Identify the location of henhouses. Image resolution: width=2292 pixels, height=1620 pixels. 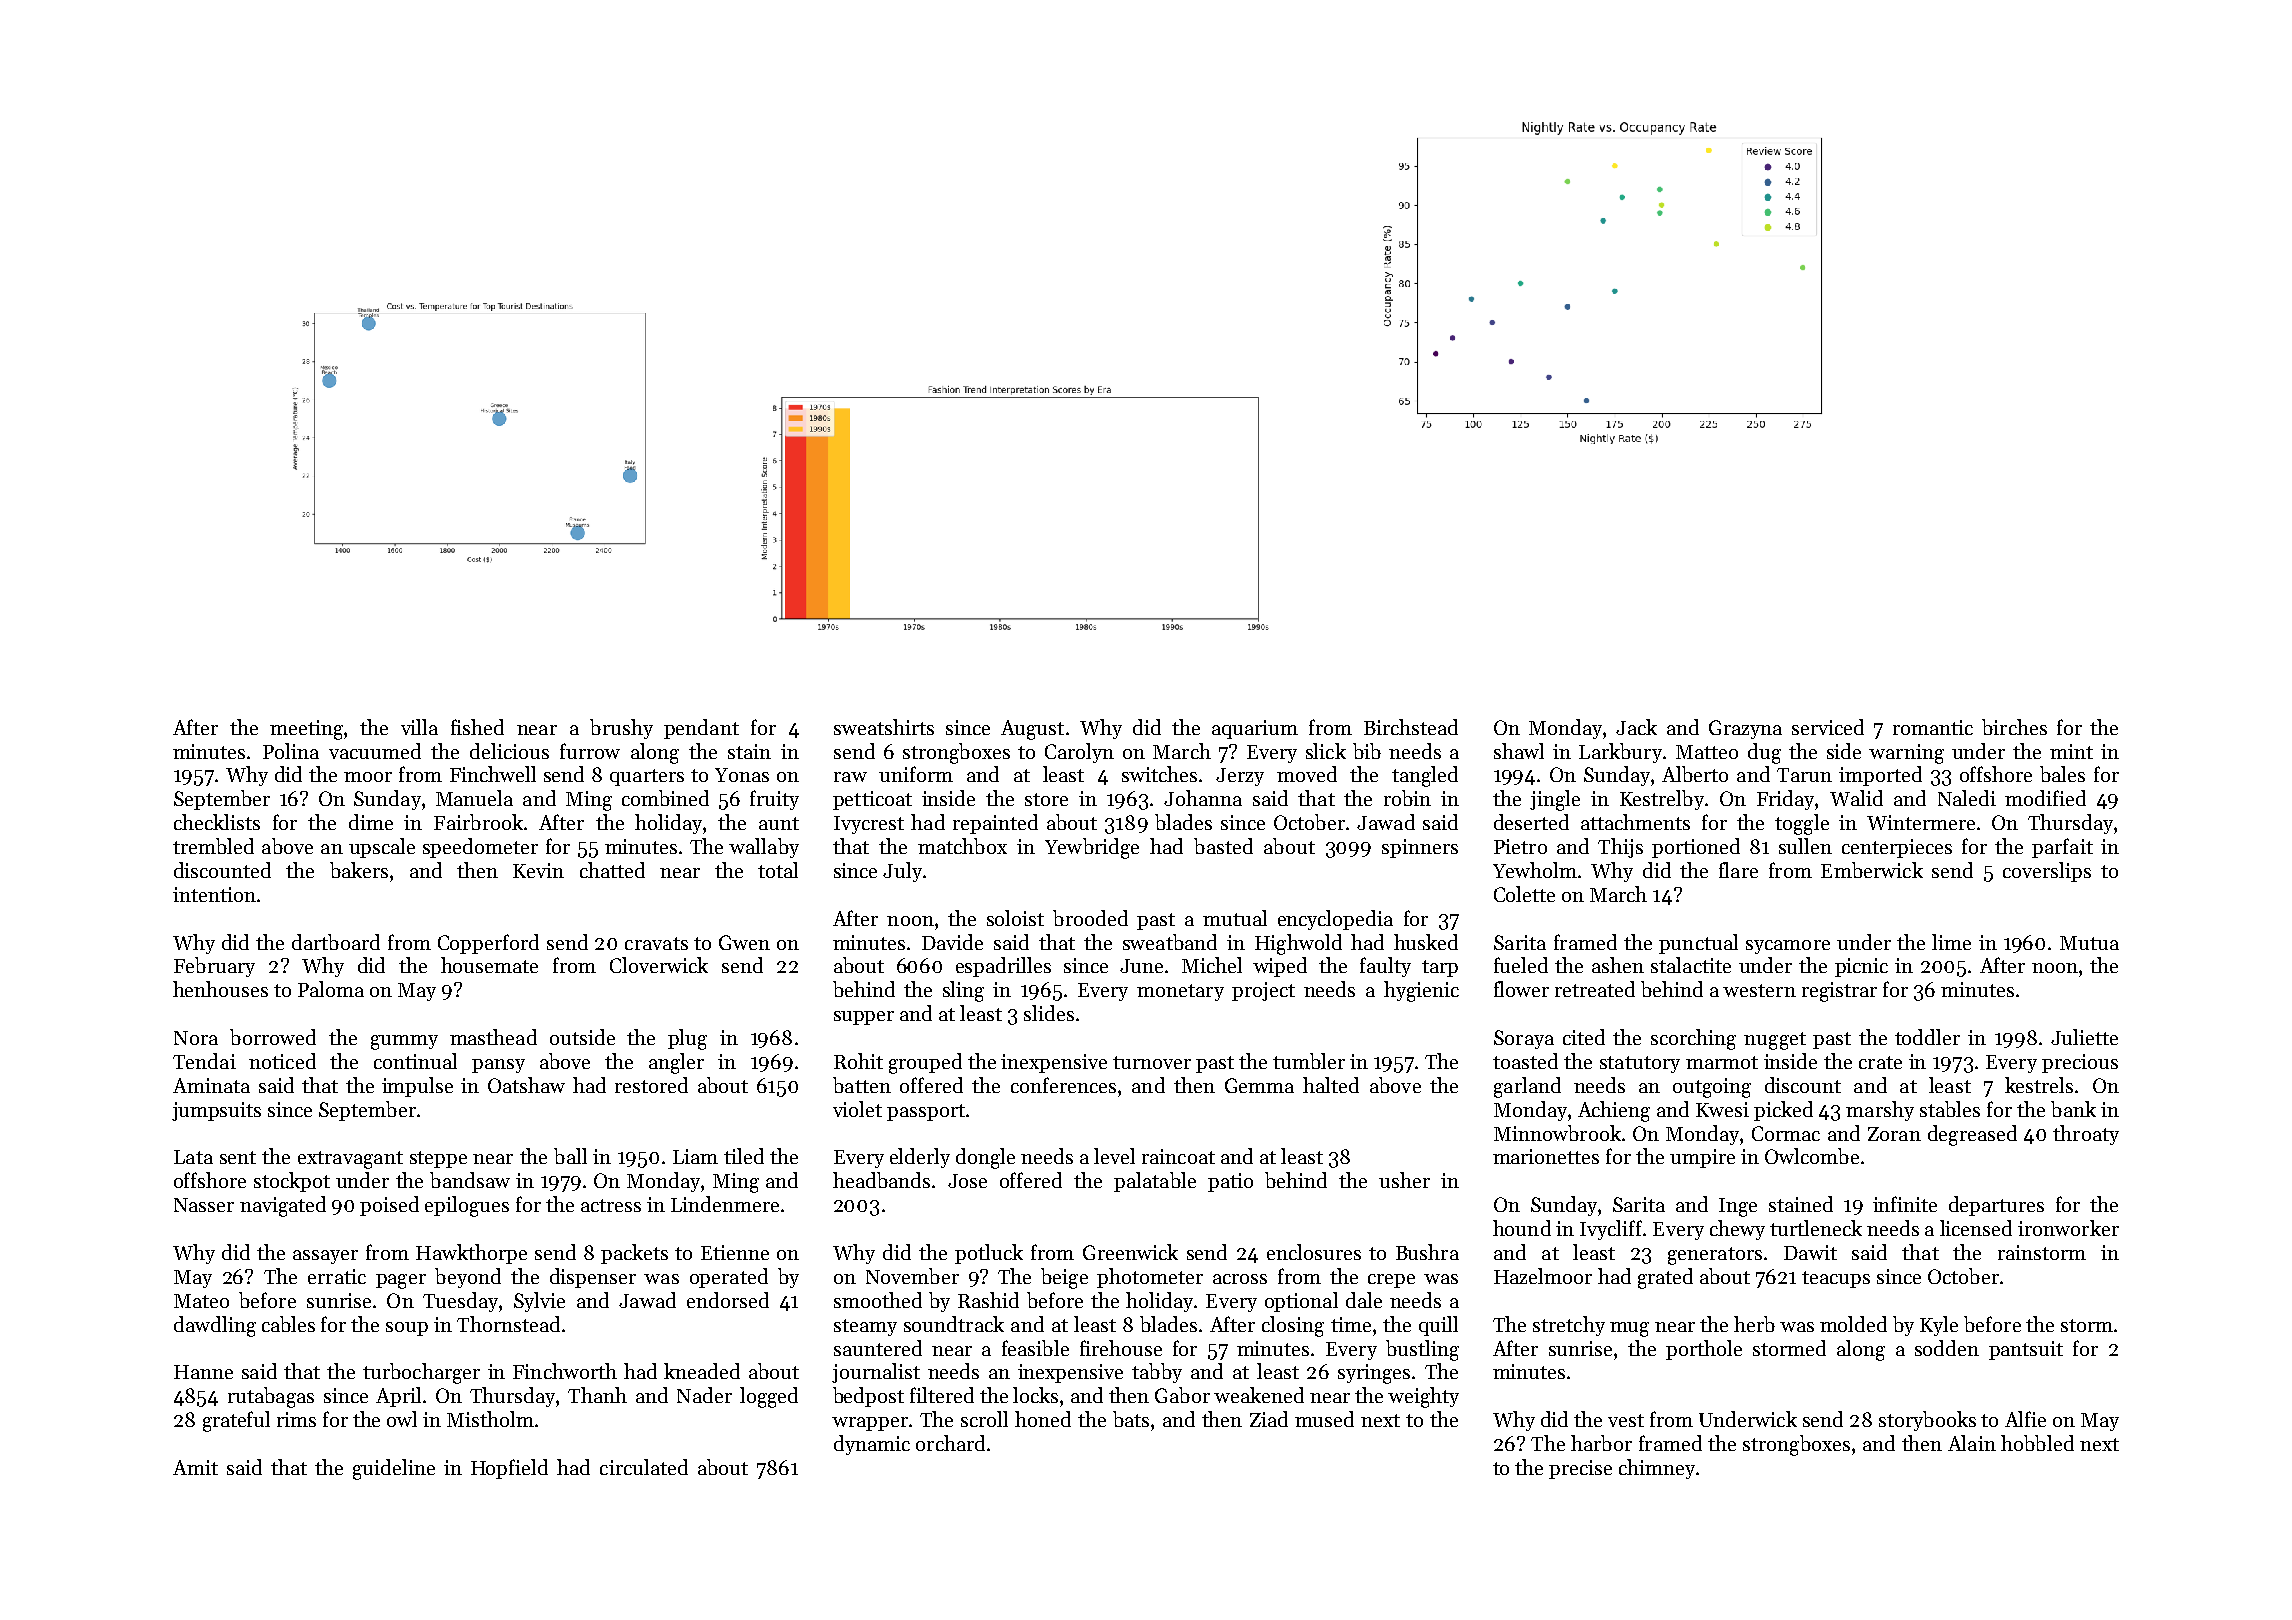
(220, 989).
